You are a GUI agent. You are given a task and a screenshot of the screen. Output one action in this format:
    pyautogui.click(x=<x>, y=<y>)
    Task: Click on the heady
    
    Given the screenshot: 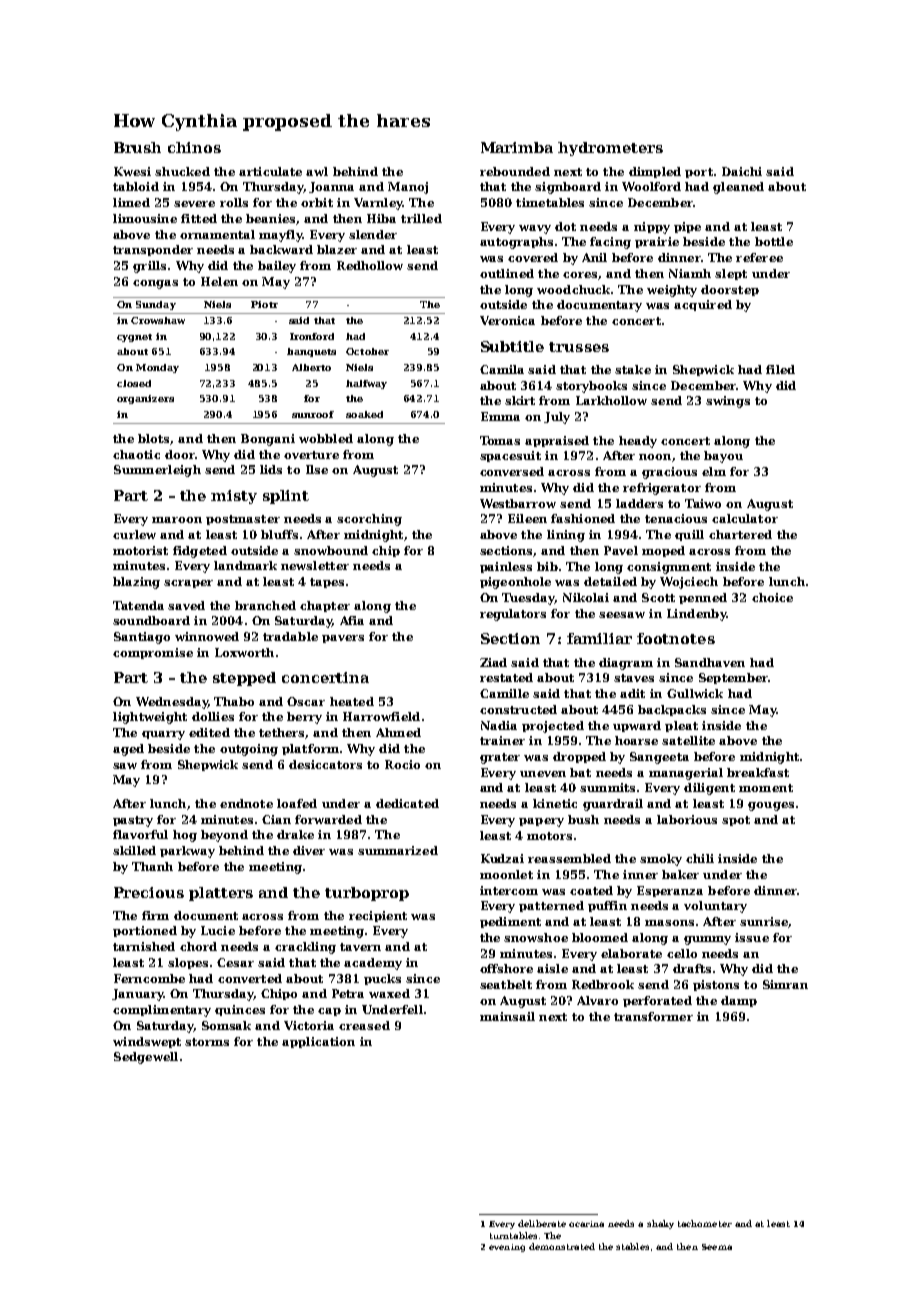 What is the action you would take?
    pyautogui.click(x=638, y=442)
